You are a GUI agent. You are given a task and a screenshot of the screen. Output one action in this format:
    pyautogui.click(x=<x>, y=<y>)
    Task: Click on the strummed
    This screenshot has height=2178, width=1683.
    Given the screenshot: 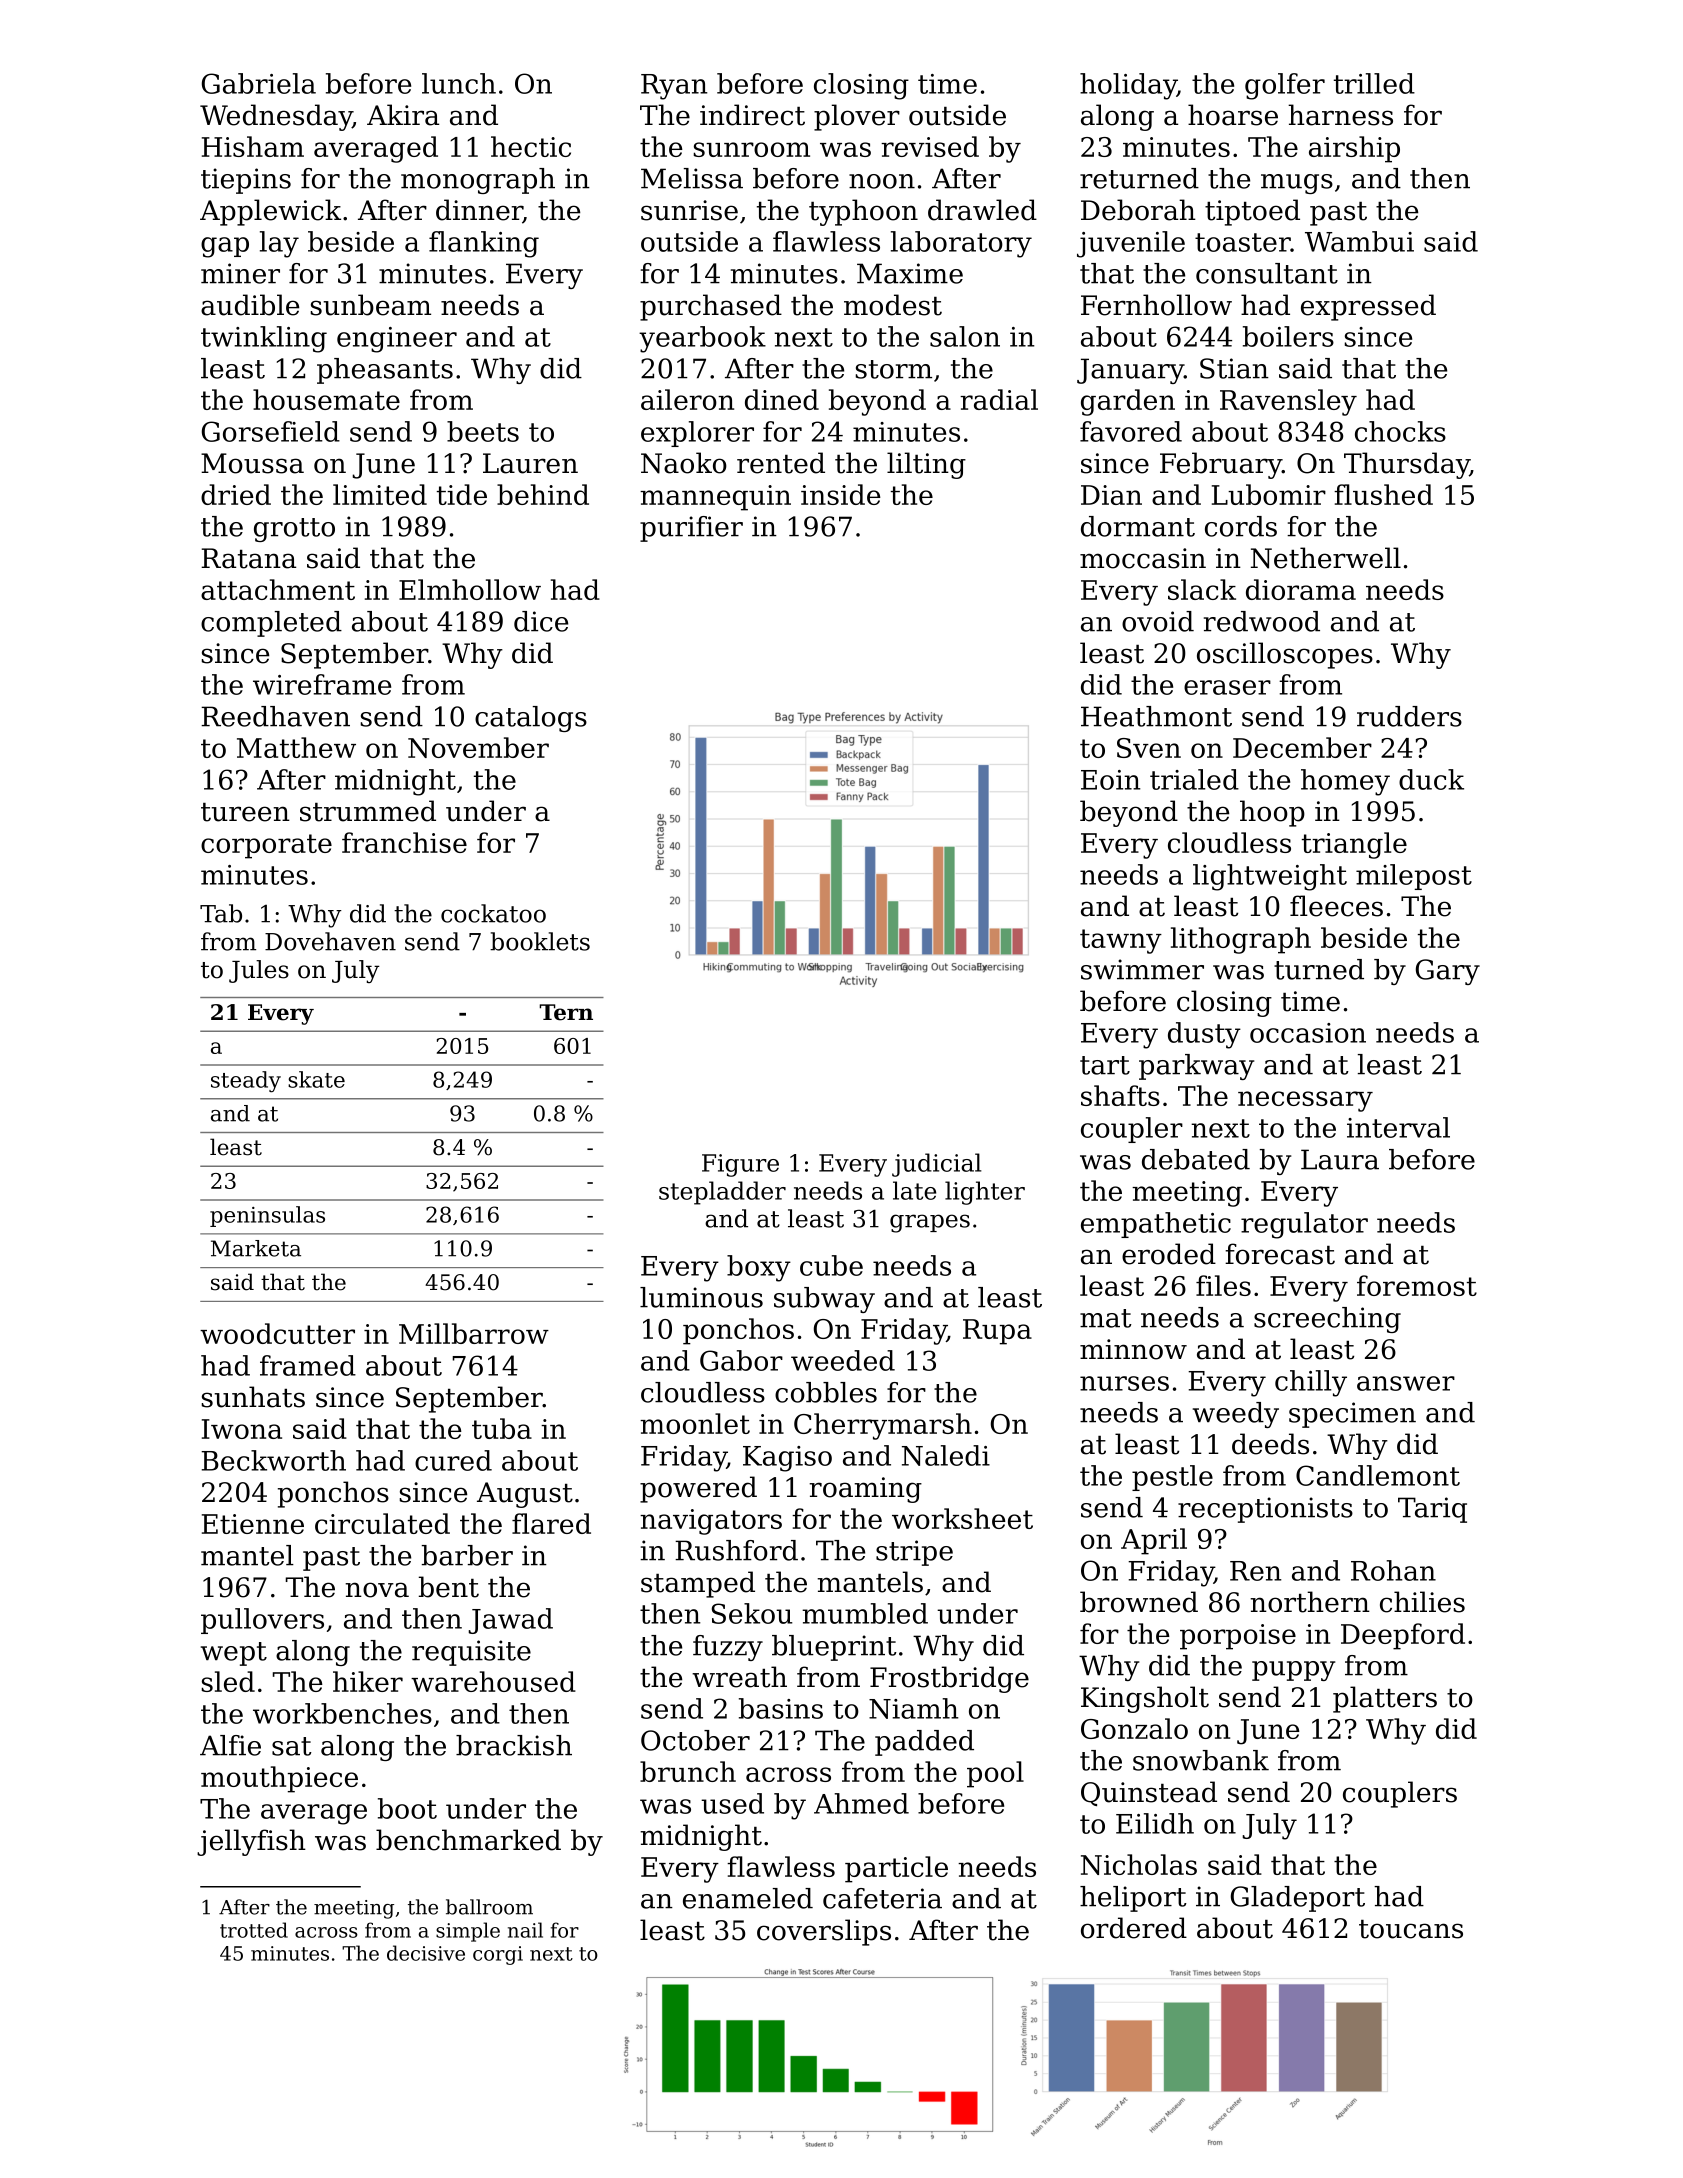 What is the action you would take?
    pyautogui.click(x=368, y=811)
